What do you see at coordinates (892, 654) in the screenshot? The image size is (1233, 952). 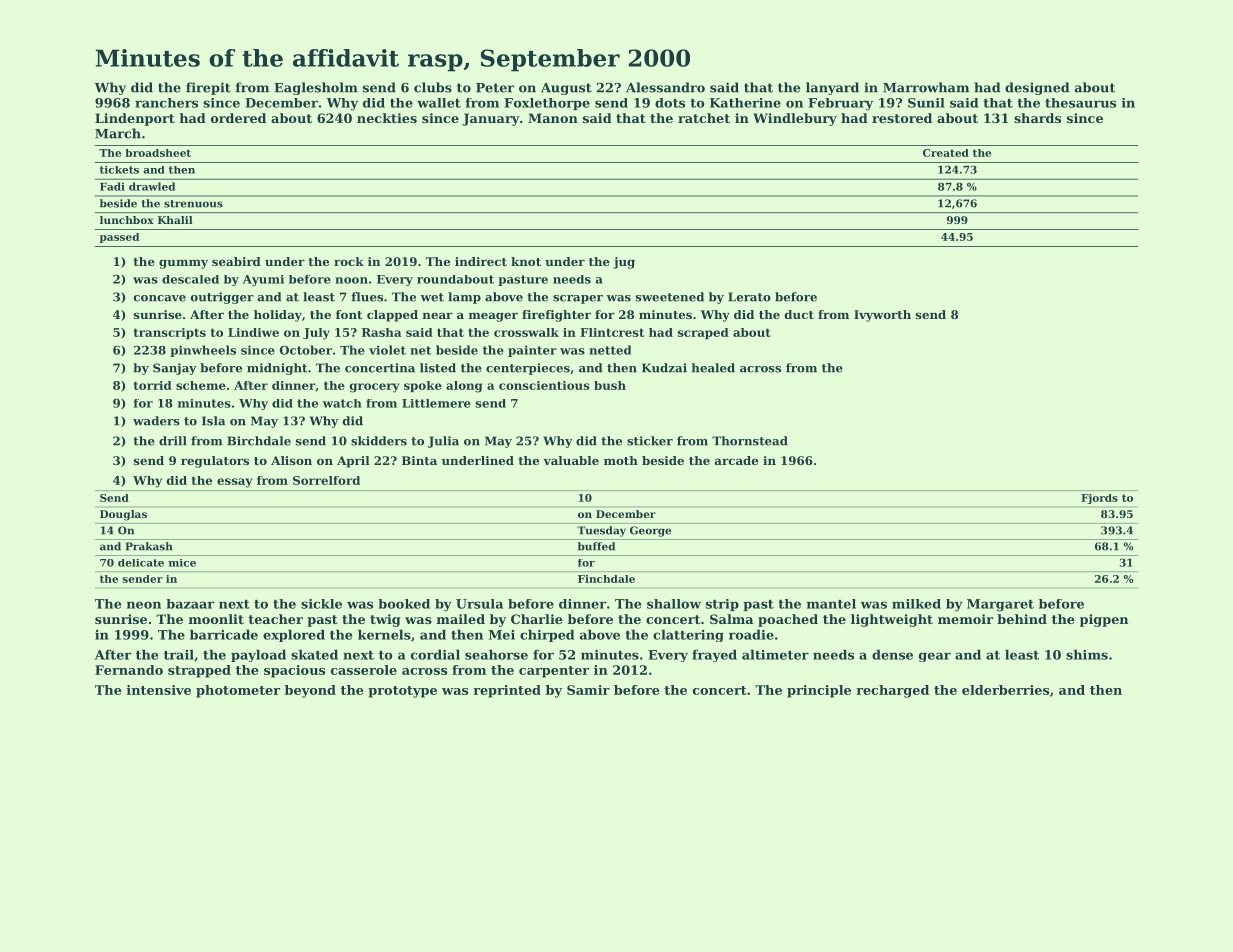 I see `dense` at bounding box center [892, 654].
